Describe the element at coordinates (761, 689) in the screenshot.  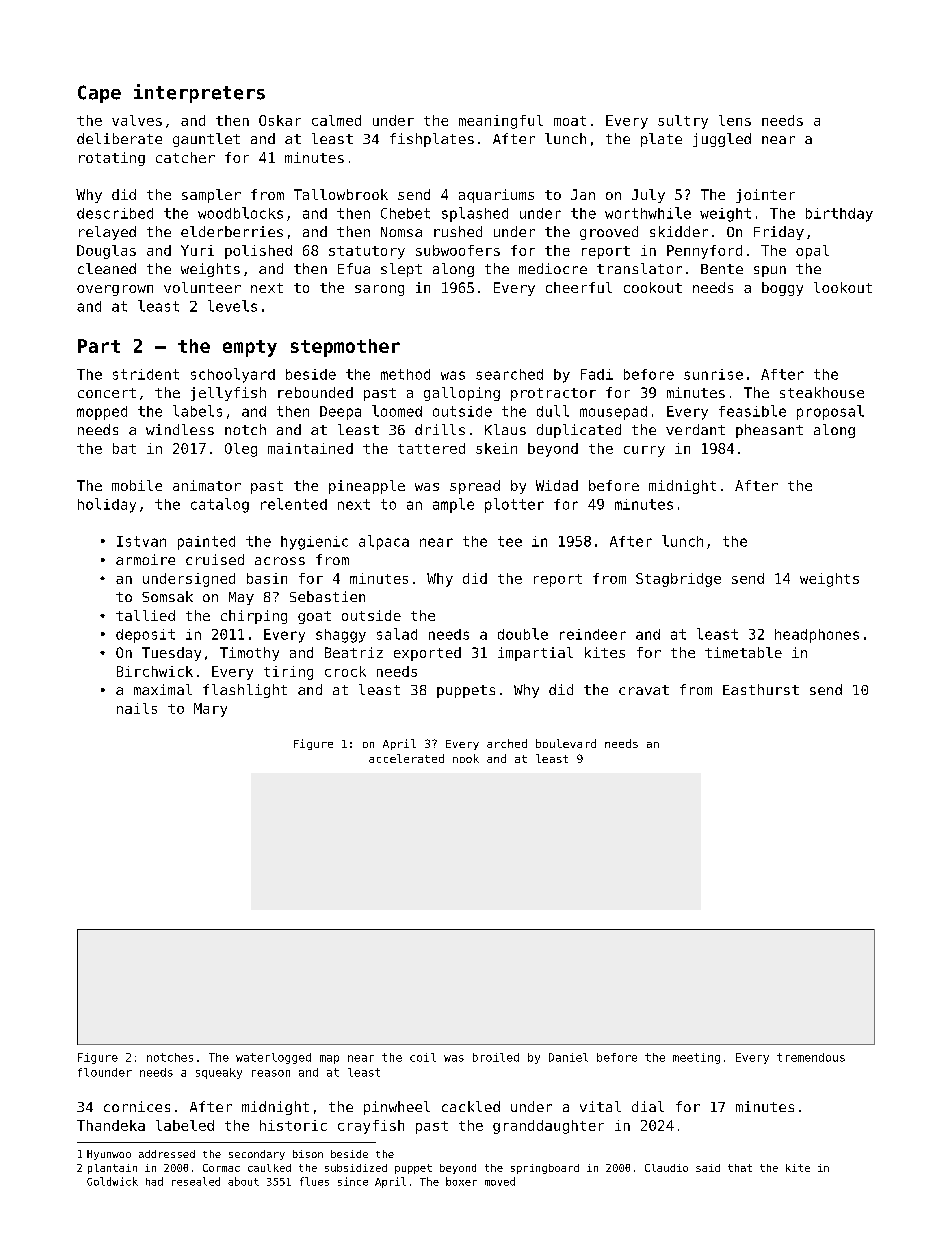
I see `Easthurst` at that location.
